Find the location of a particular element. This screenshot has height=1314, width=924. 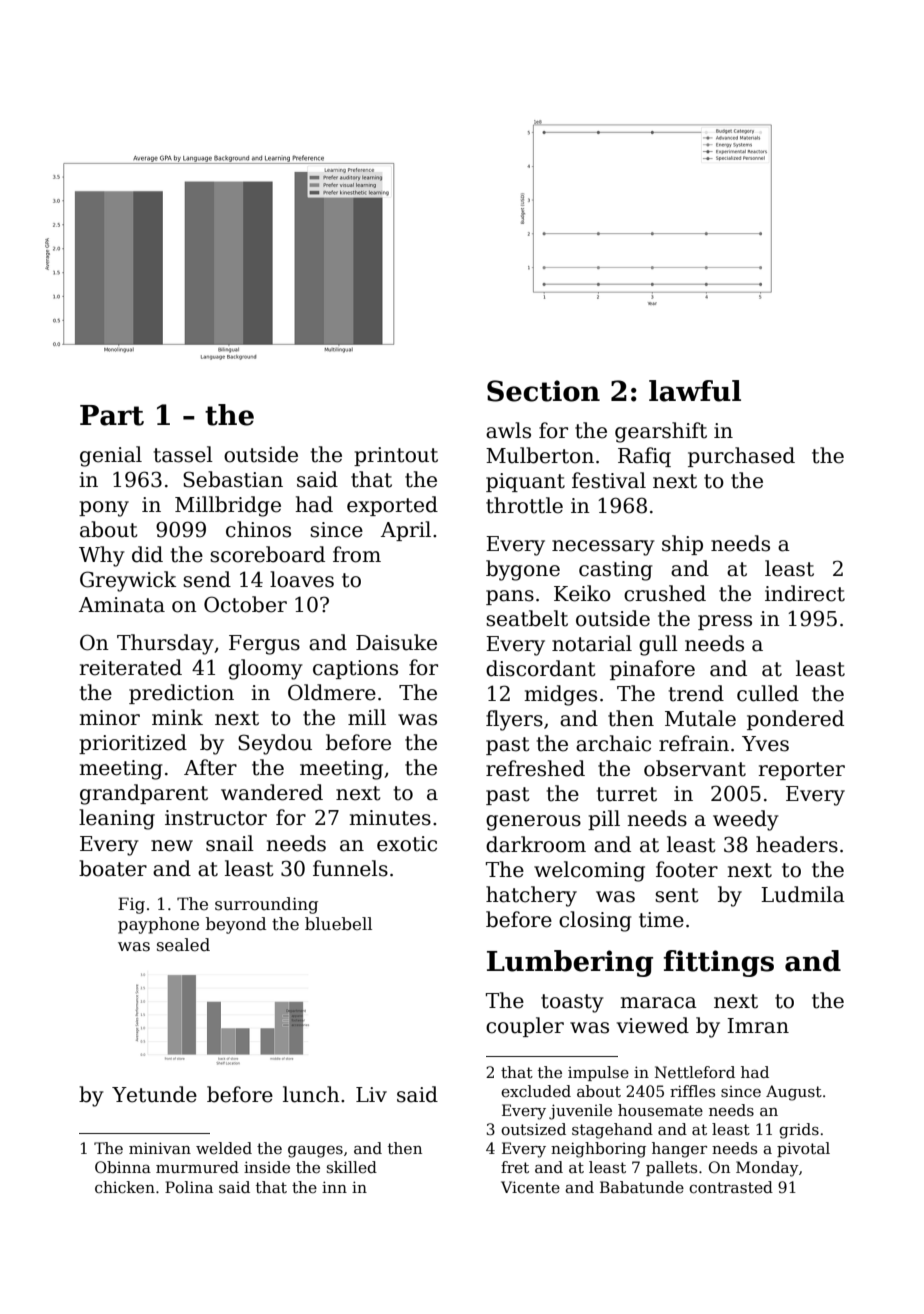

tassel is located at coordinates (183, 454).
